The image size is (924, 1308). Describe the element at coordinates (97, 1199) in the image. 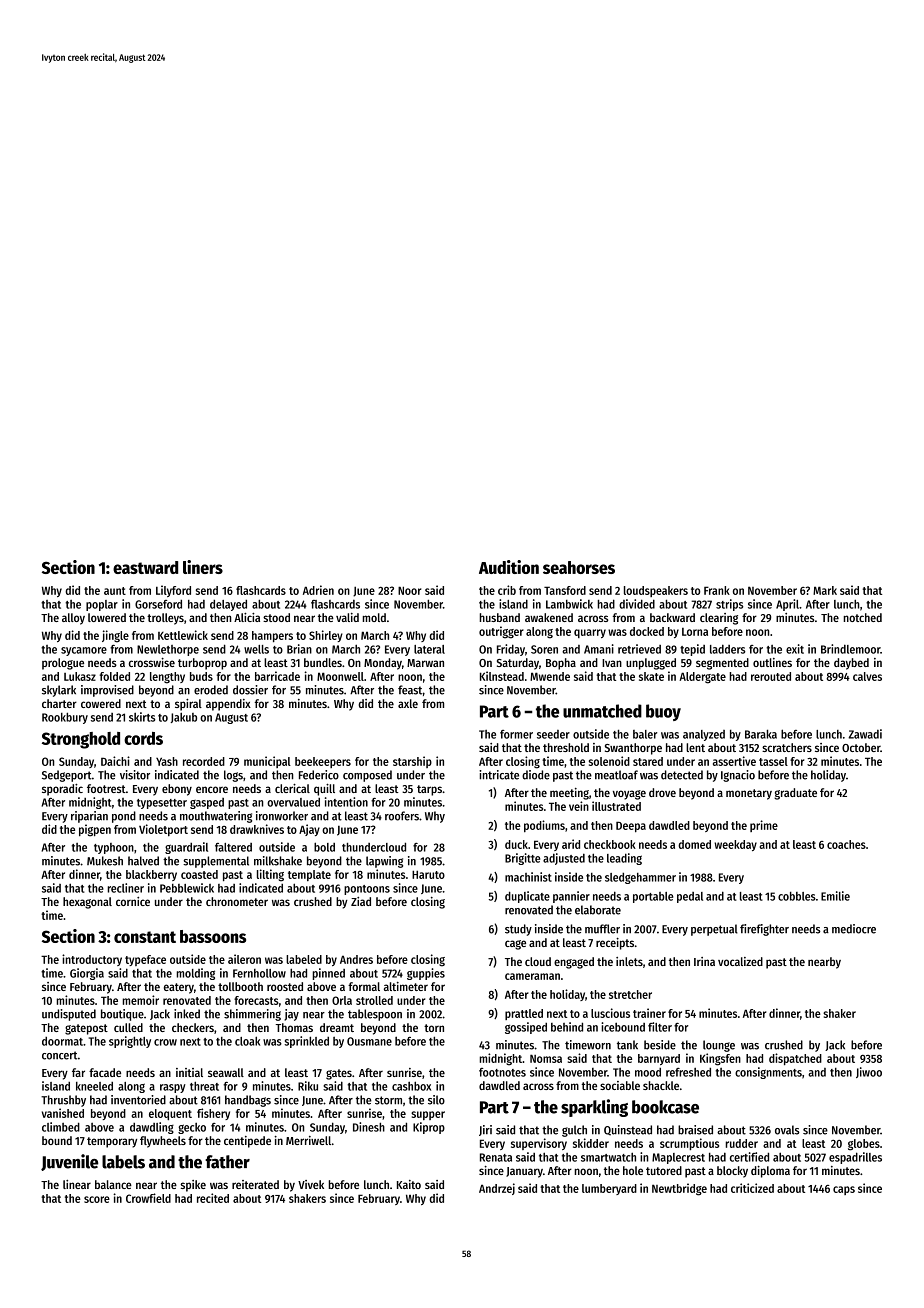

I see `score` at that location.
